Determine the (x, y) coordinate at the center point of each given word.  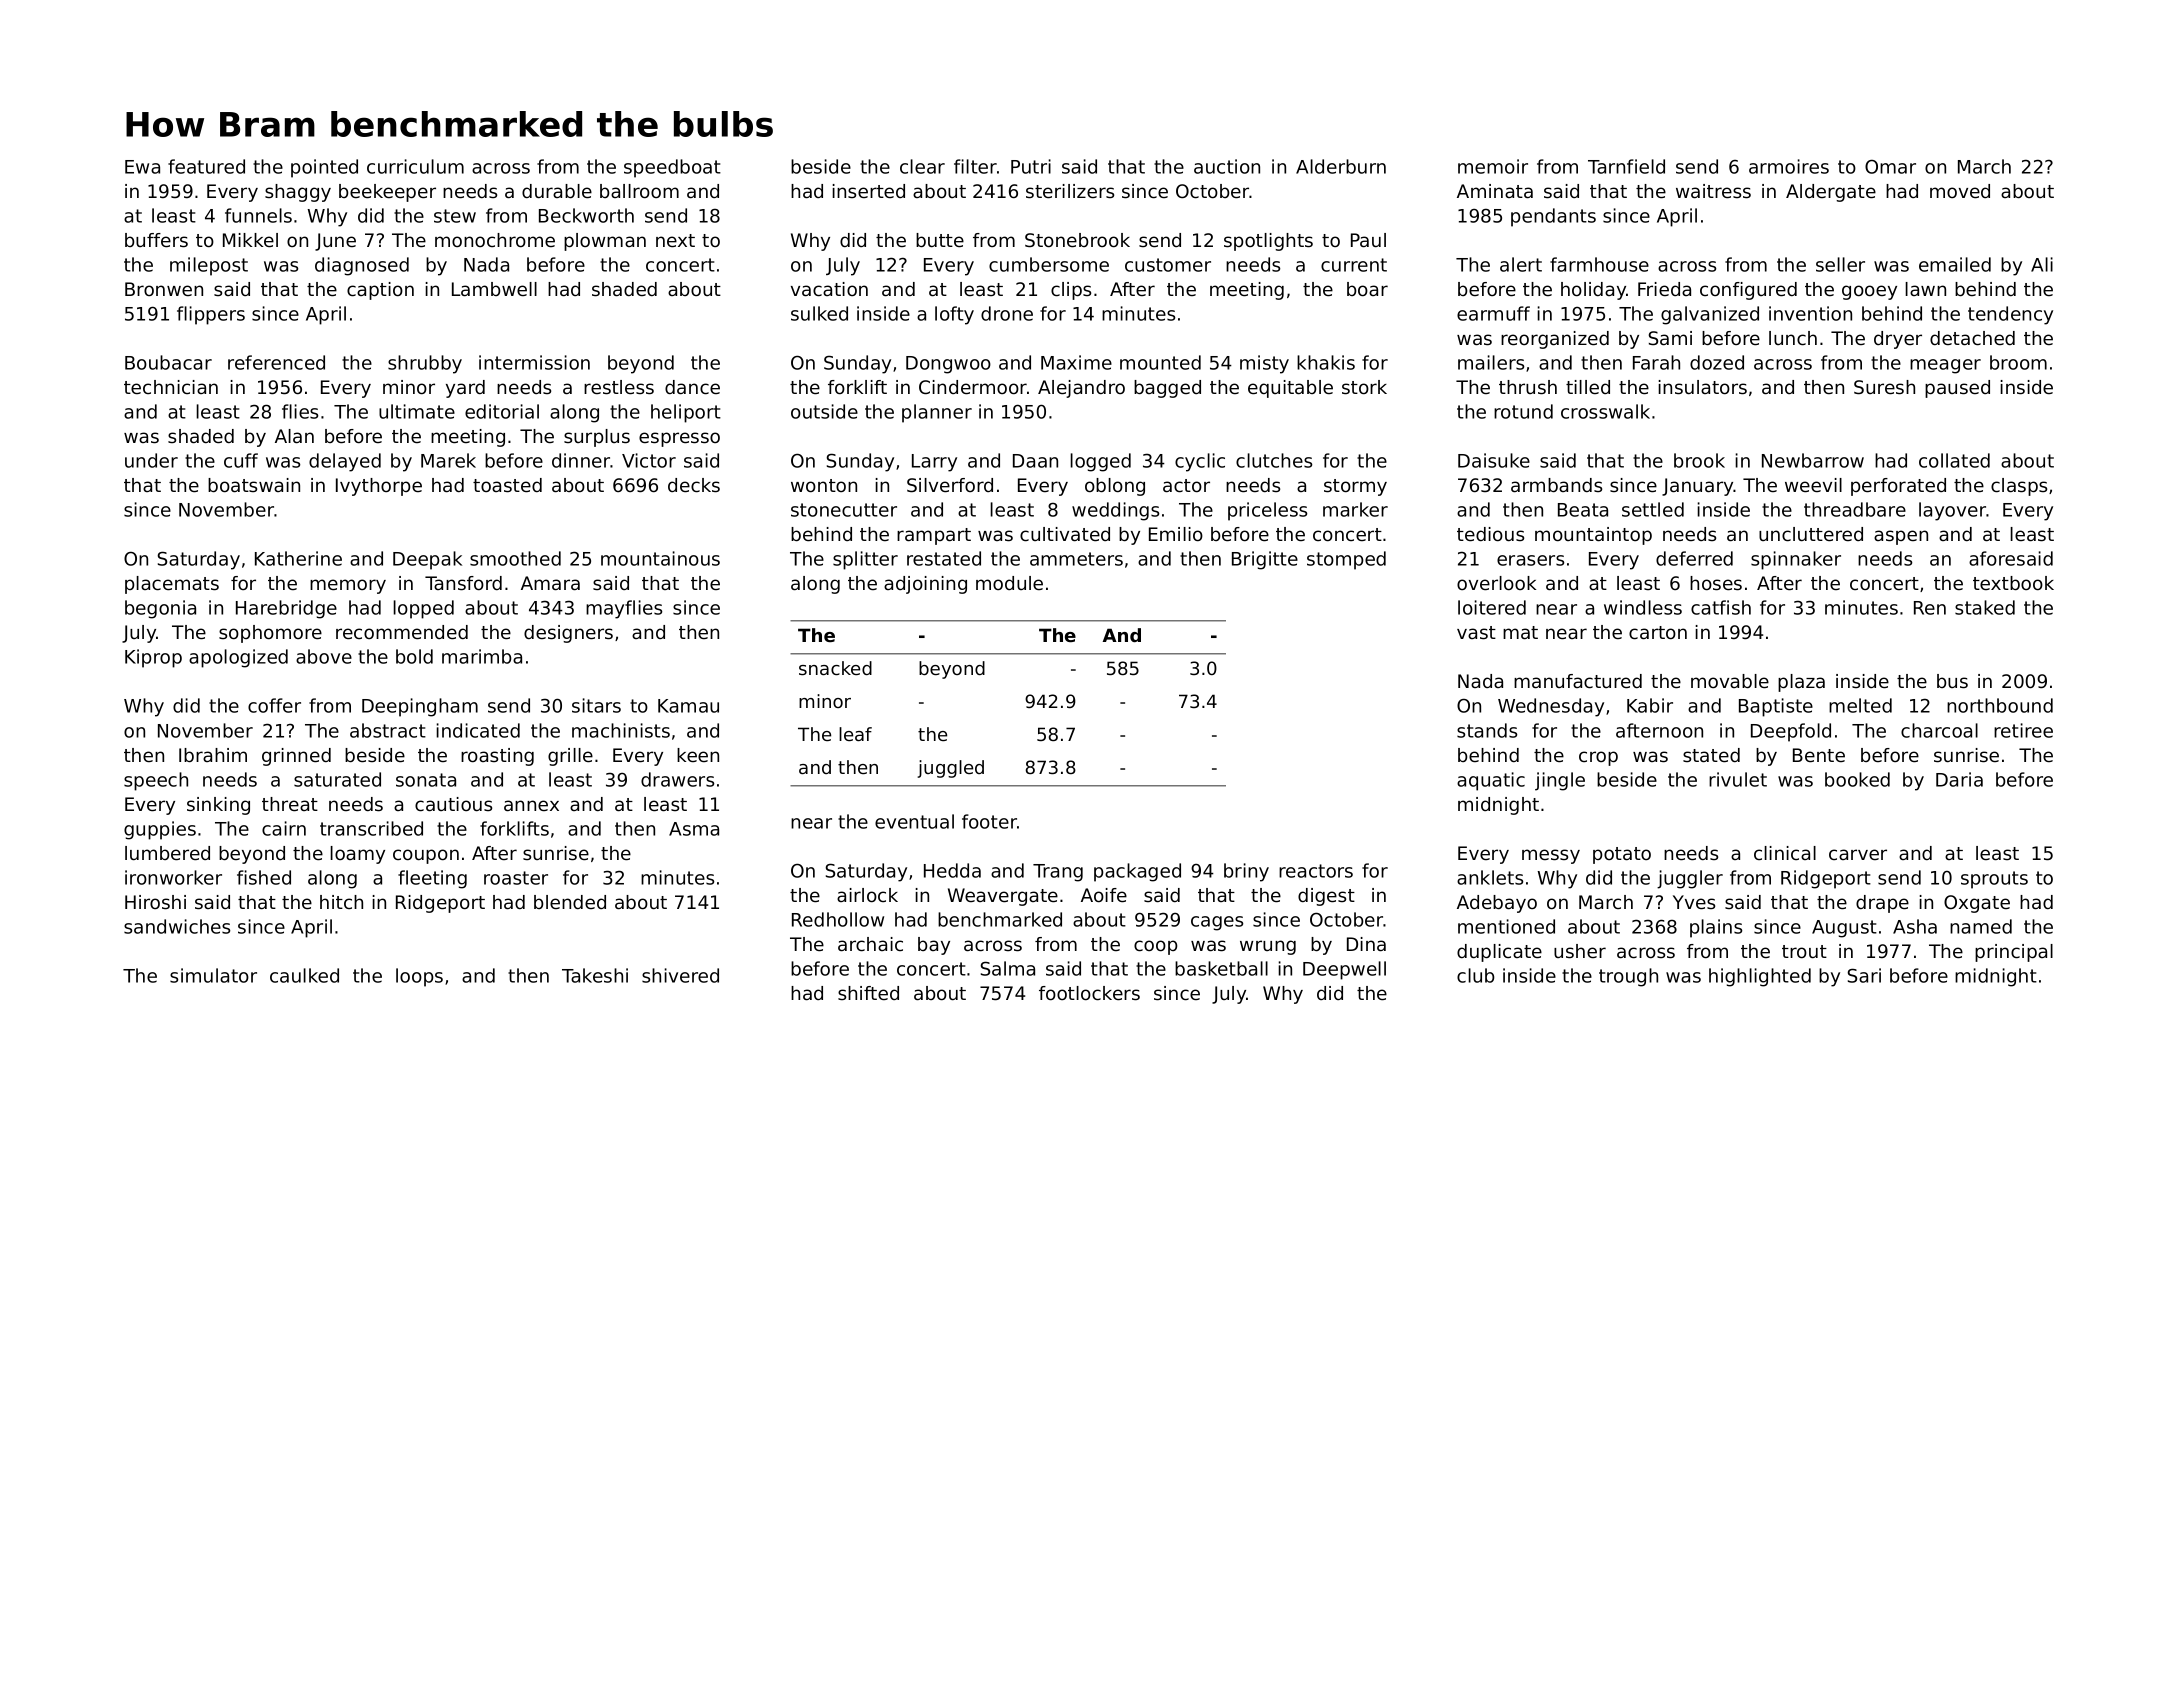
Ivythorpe (379, 487)
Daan (1035, 461)
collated (1954, 460)
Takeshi (595, 975)
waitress (1713, 191)
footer (989, 821)
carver (1858, 854)
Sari (1864, 975)
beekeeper (387, 193)
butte (940, 240)
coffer (274, 705)
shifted (868, 993)
